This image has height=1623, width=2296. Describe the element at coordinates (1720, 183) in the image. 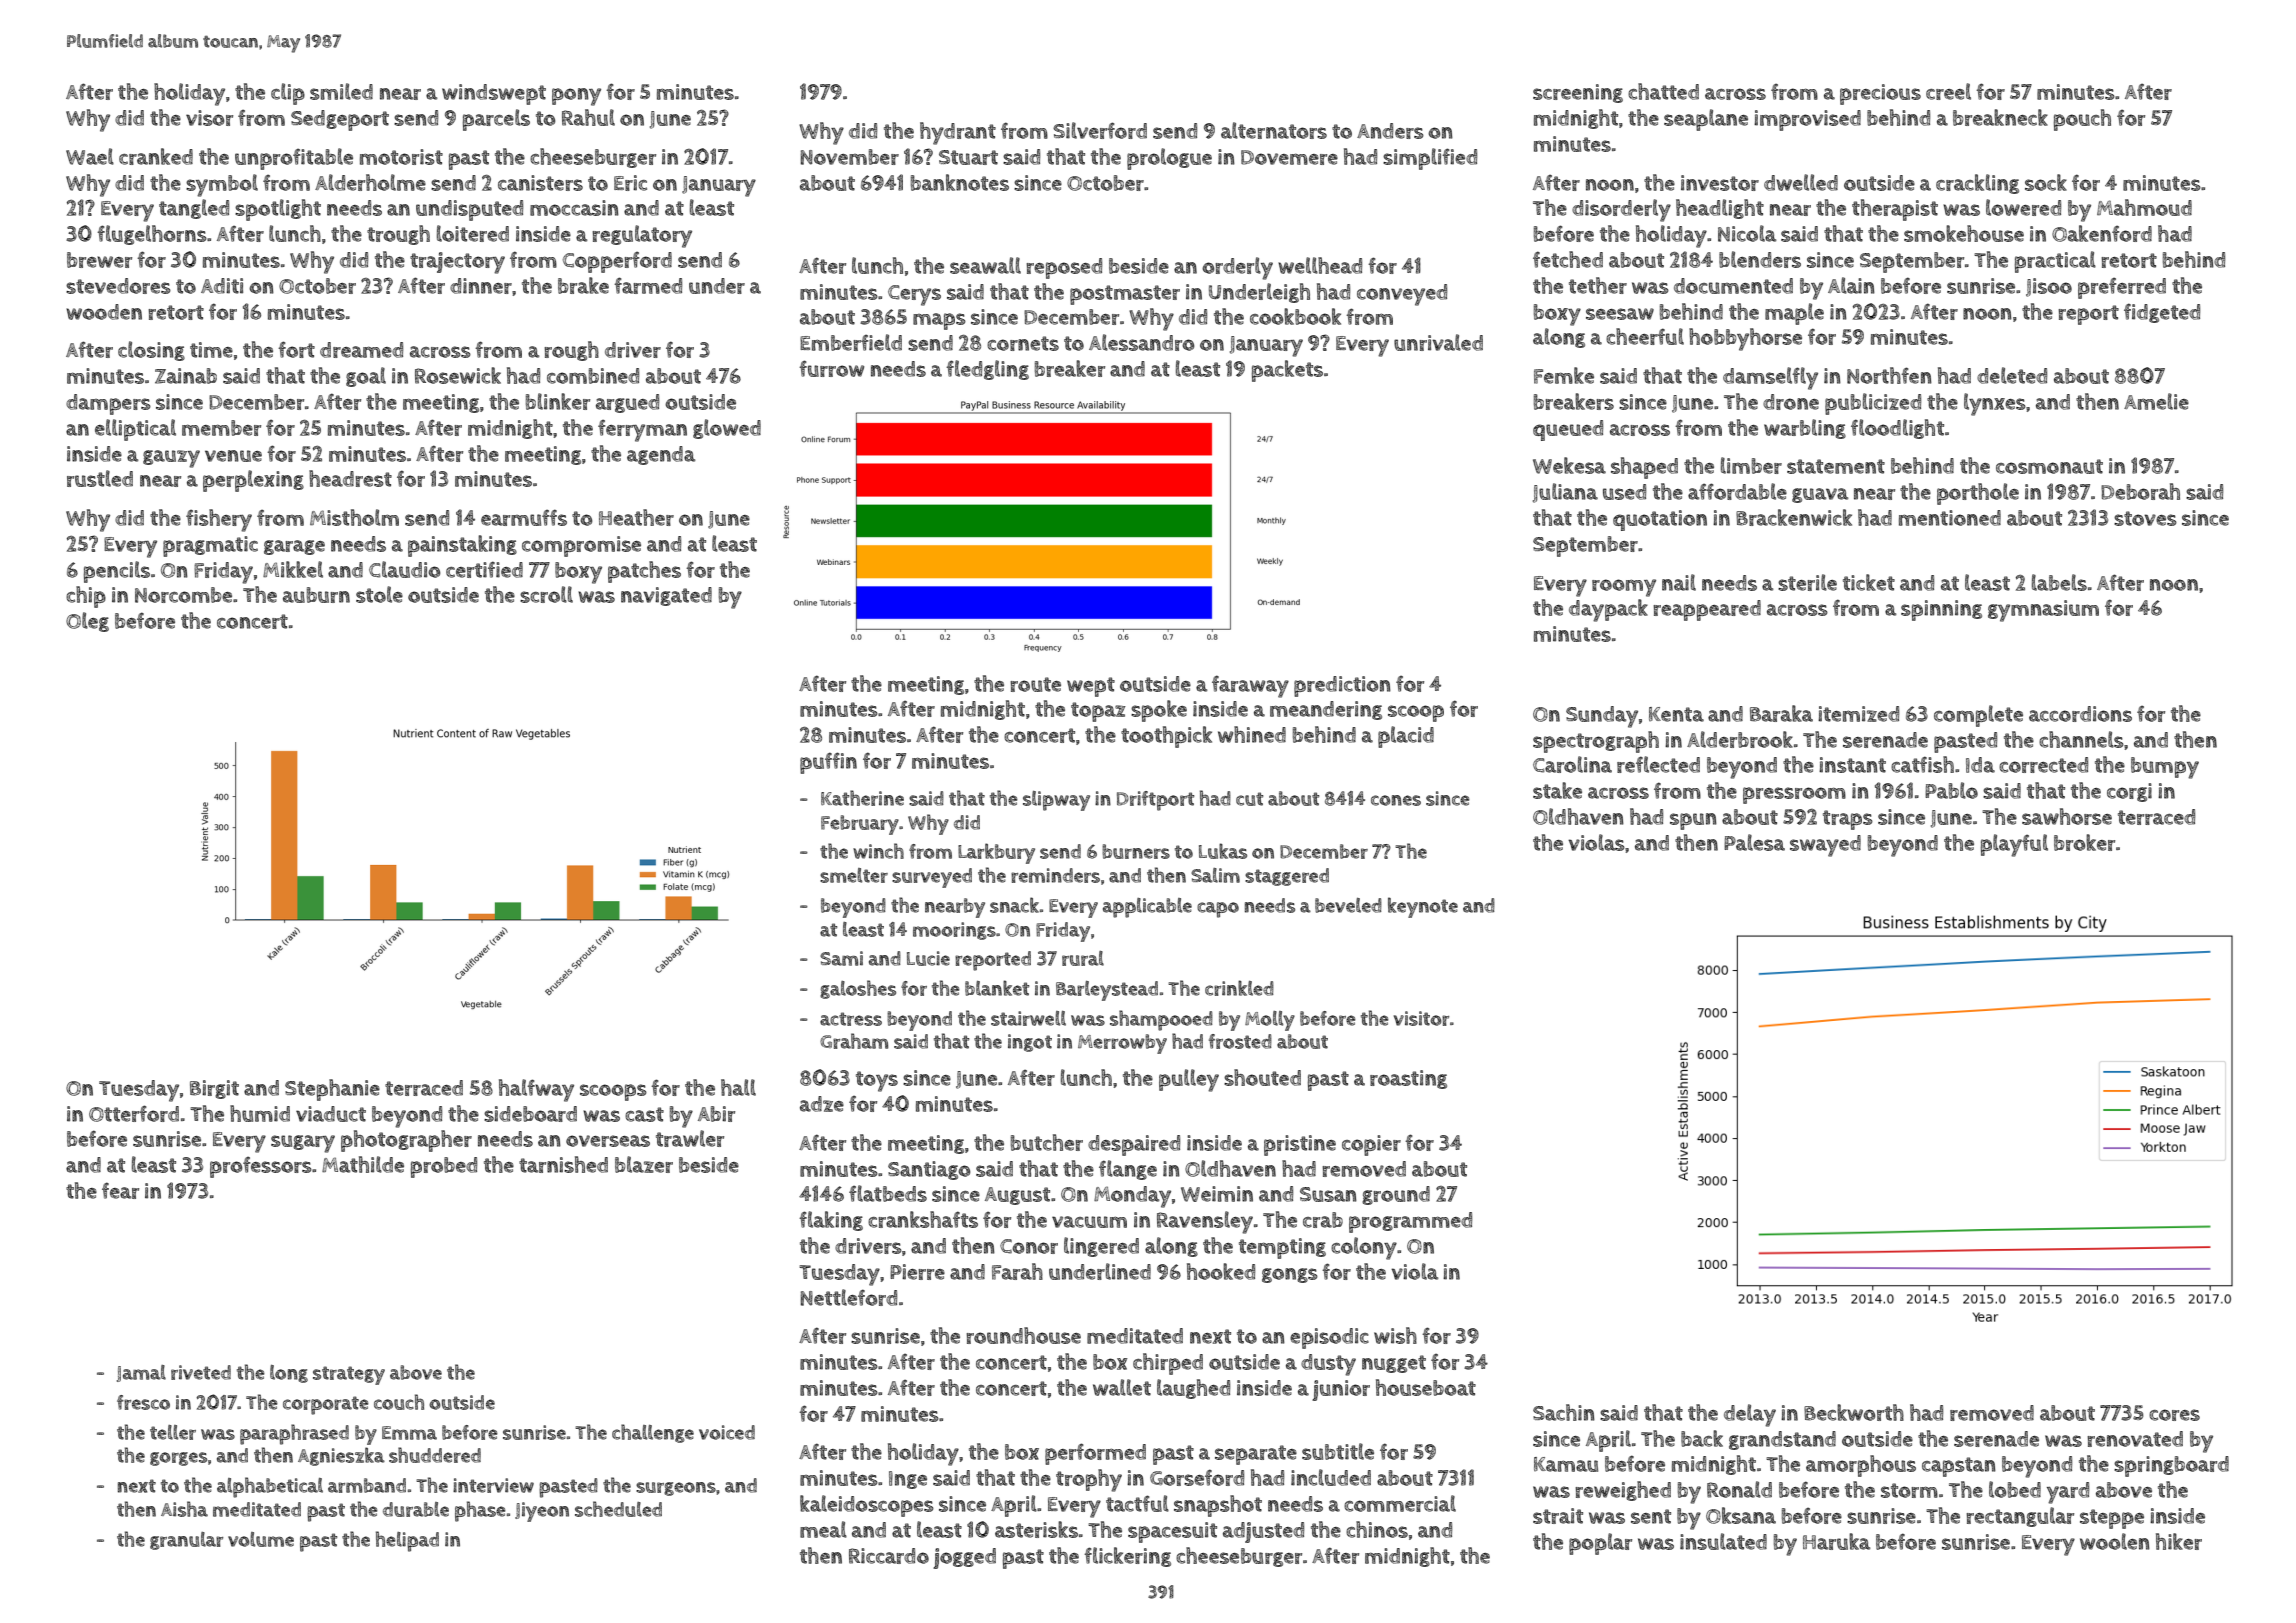

I see `investor` at that location.
